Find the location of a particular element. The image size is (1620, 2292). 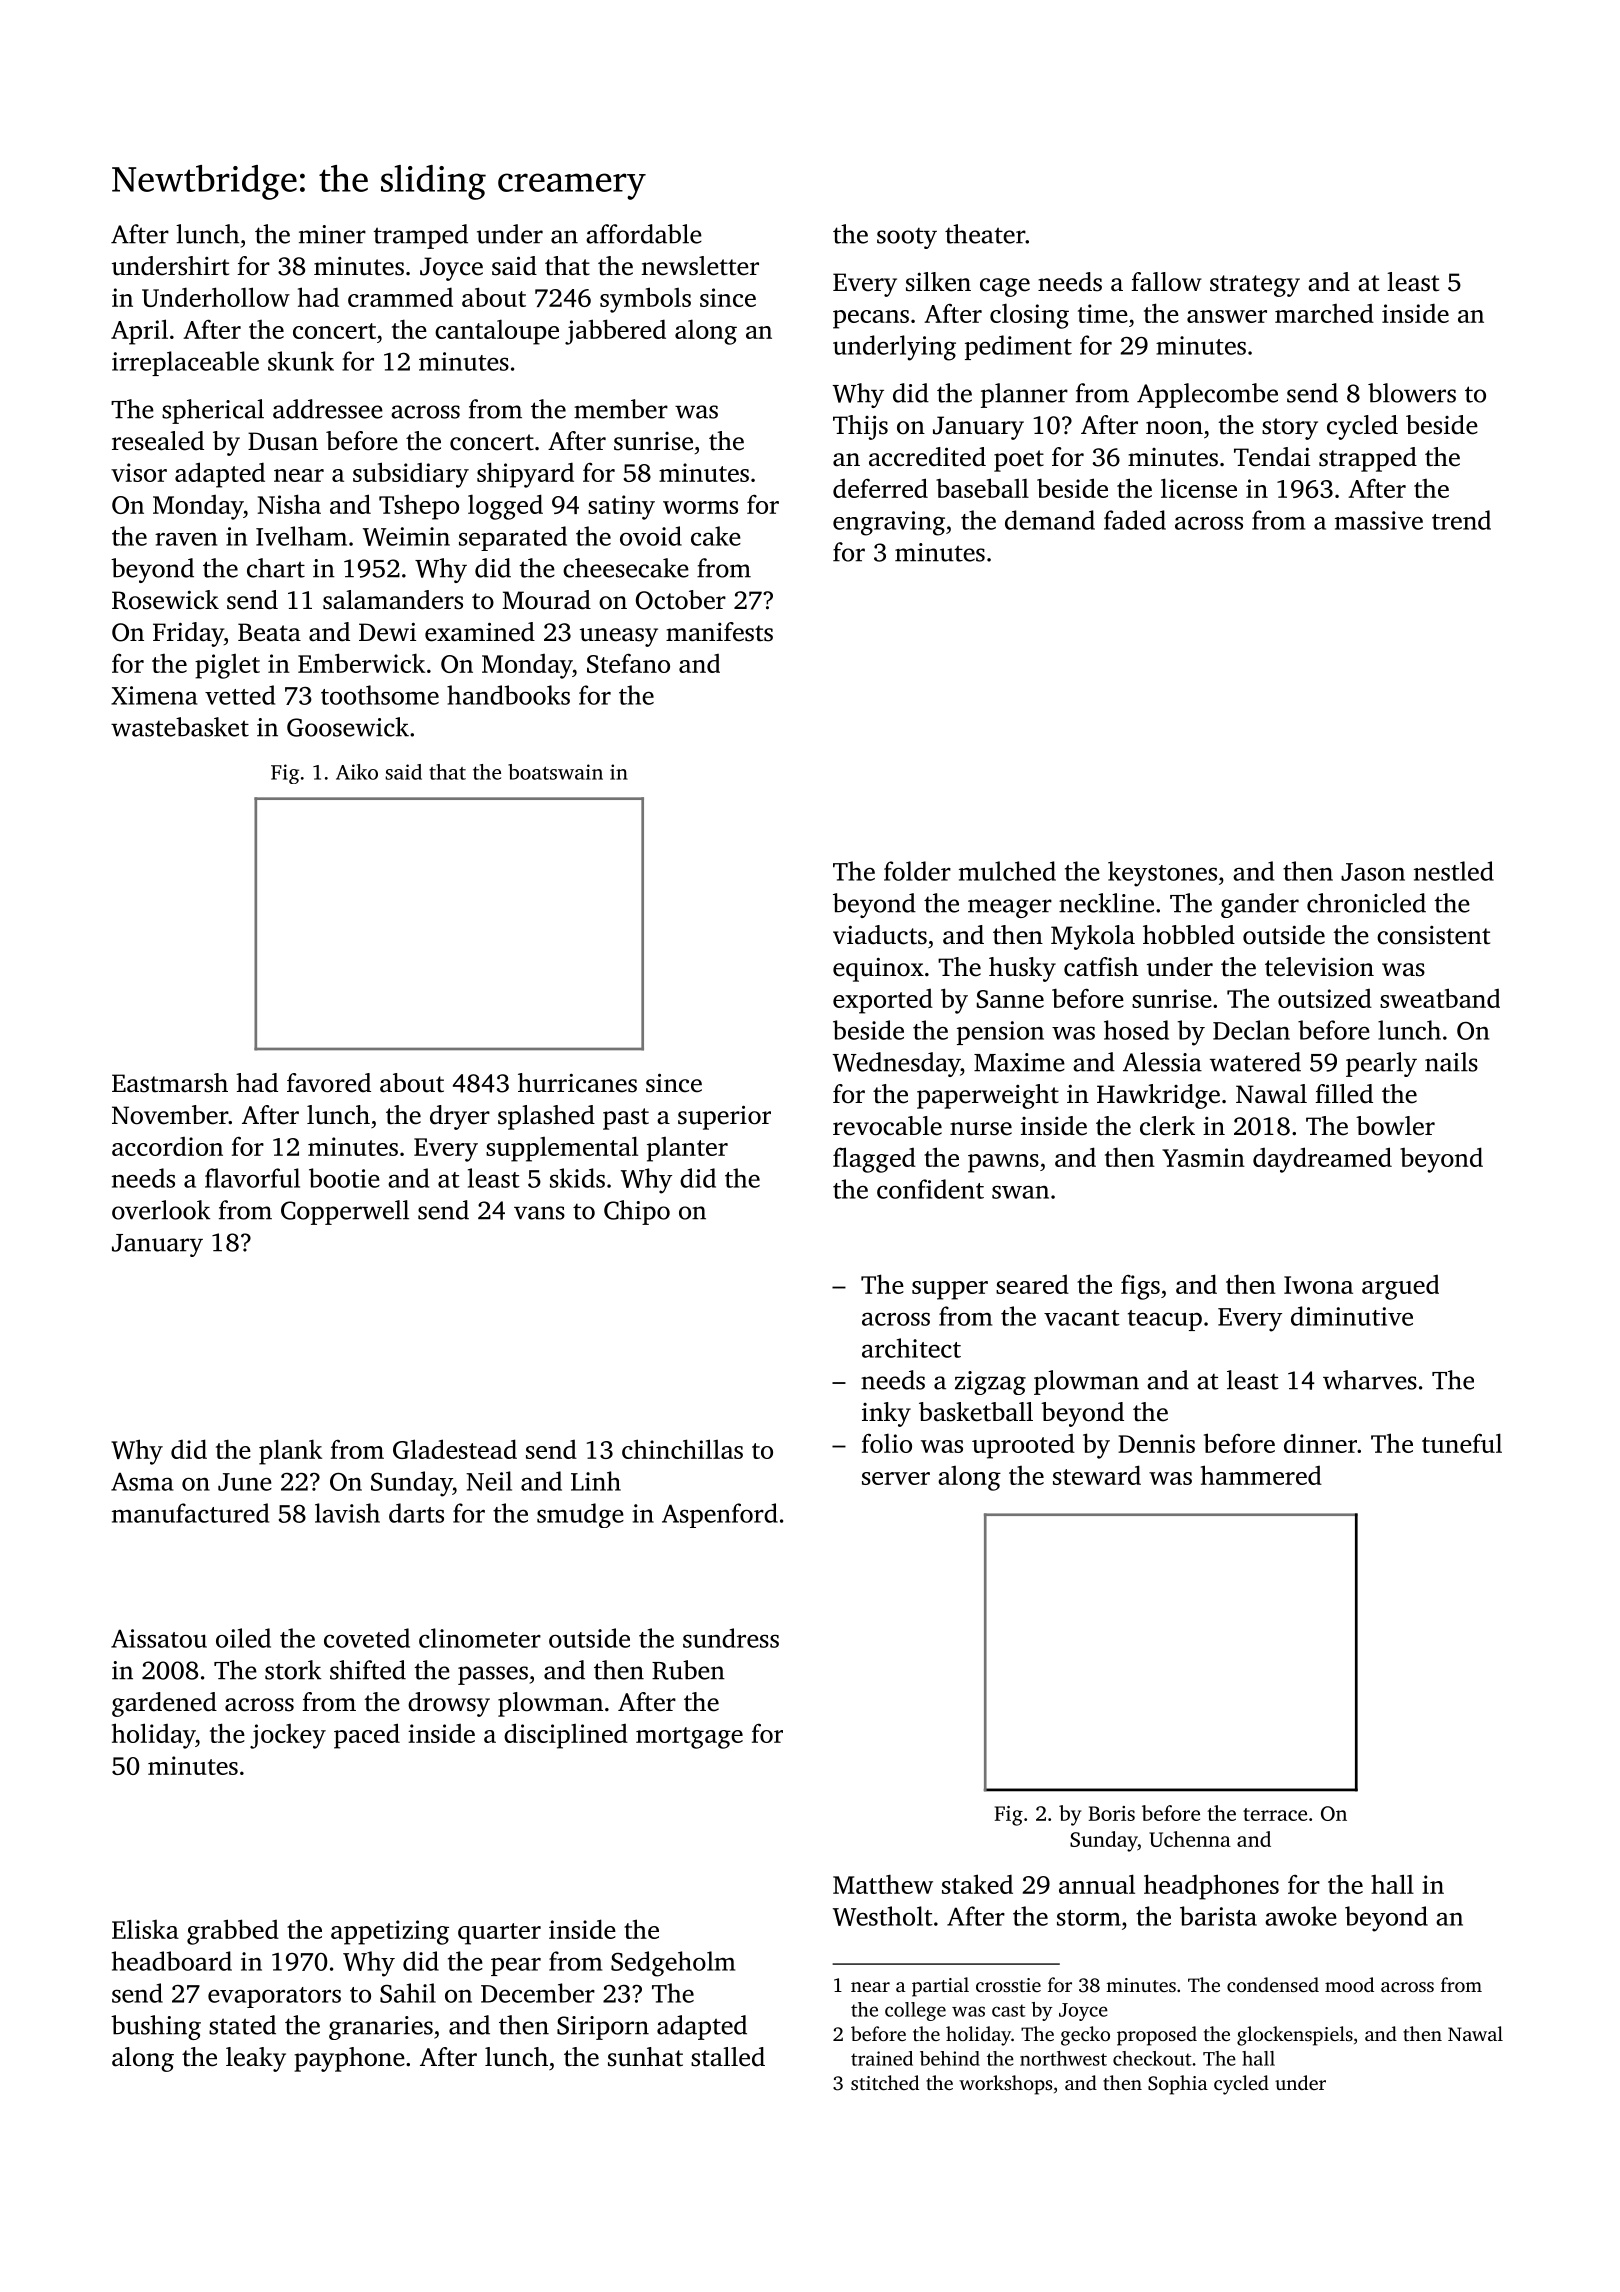

steward is located at coordinates (1097, 1475).
